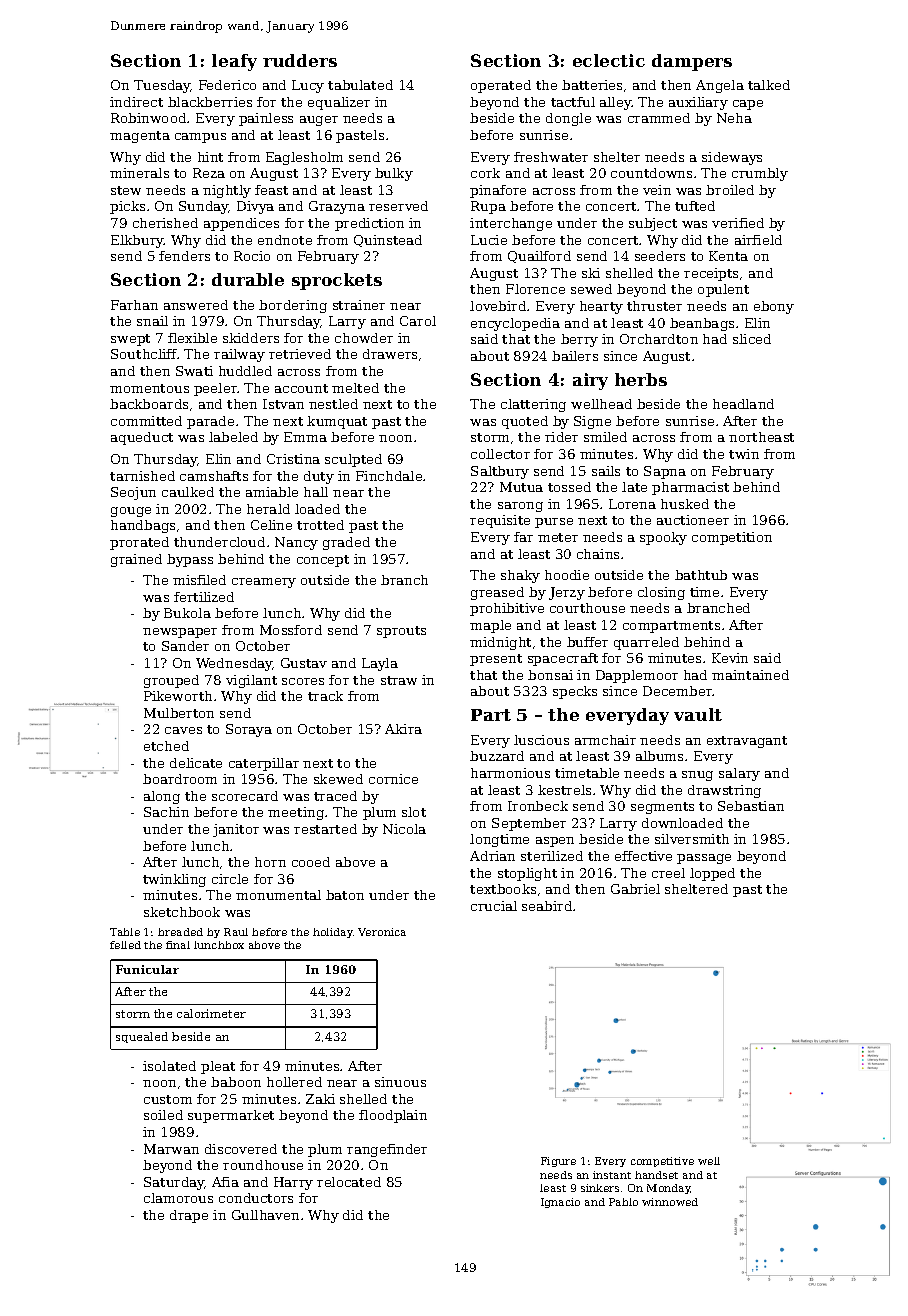 This document has height=1316, width=908. I want to click on interchange, so click(511, 224).
